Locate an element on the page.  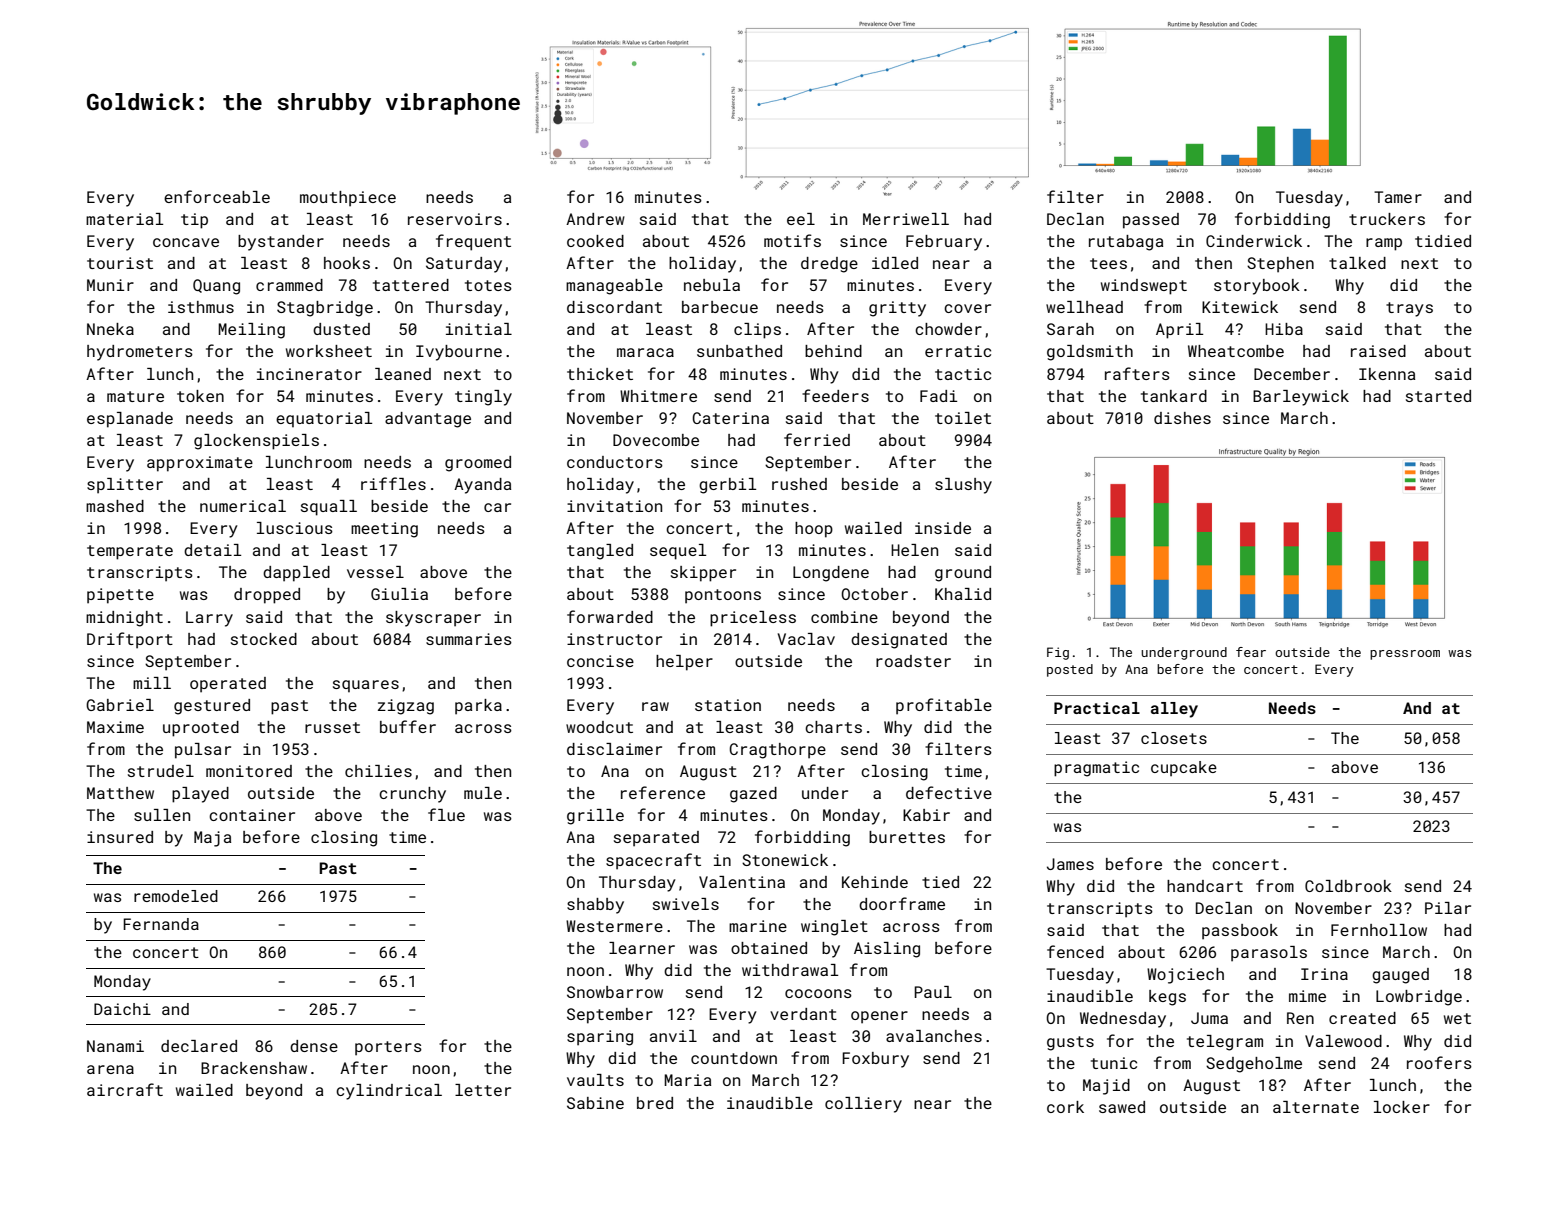
Practical is located at coordinates (1097, 708).
